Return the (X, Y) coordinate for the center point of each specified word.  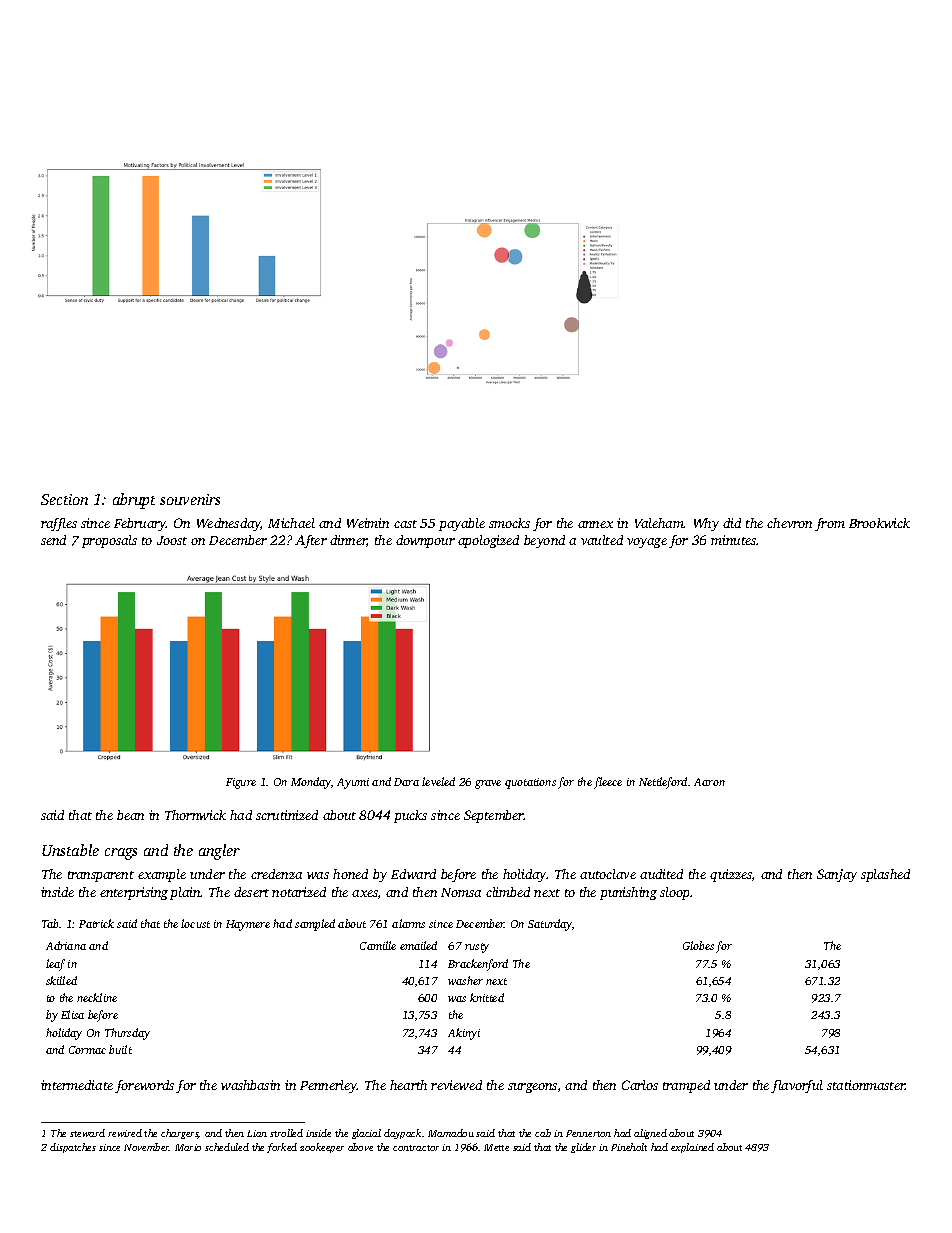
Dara (406, 782)
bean (130, 815)
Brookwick (879, 523)
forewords (144, 1086)
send (53, 540)
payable (462, 524)
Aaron (709, 782)
